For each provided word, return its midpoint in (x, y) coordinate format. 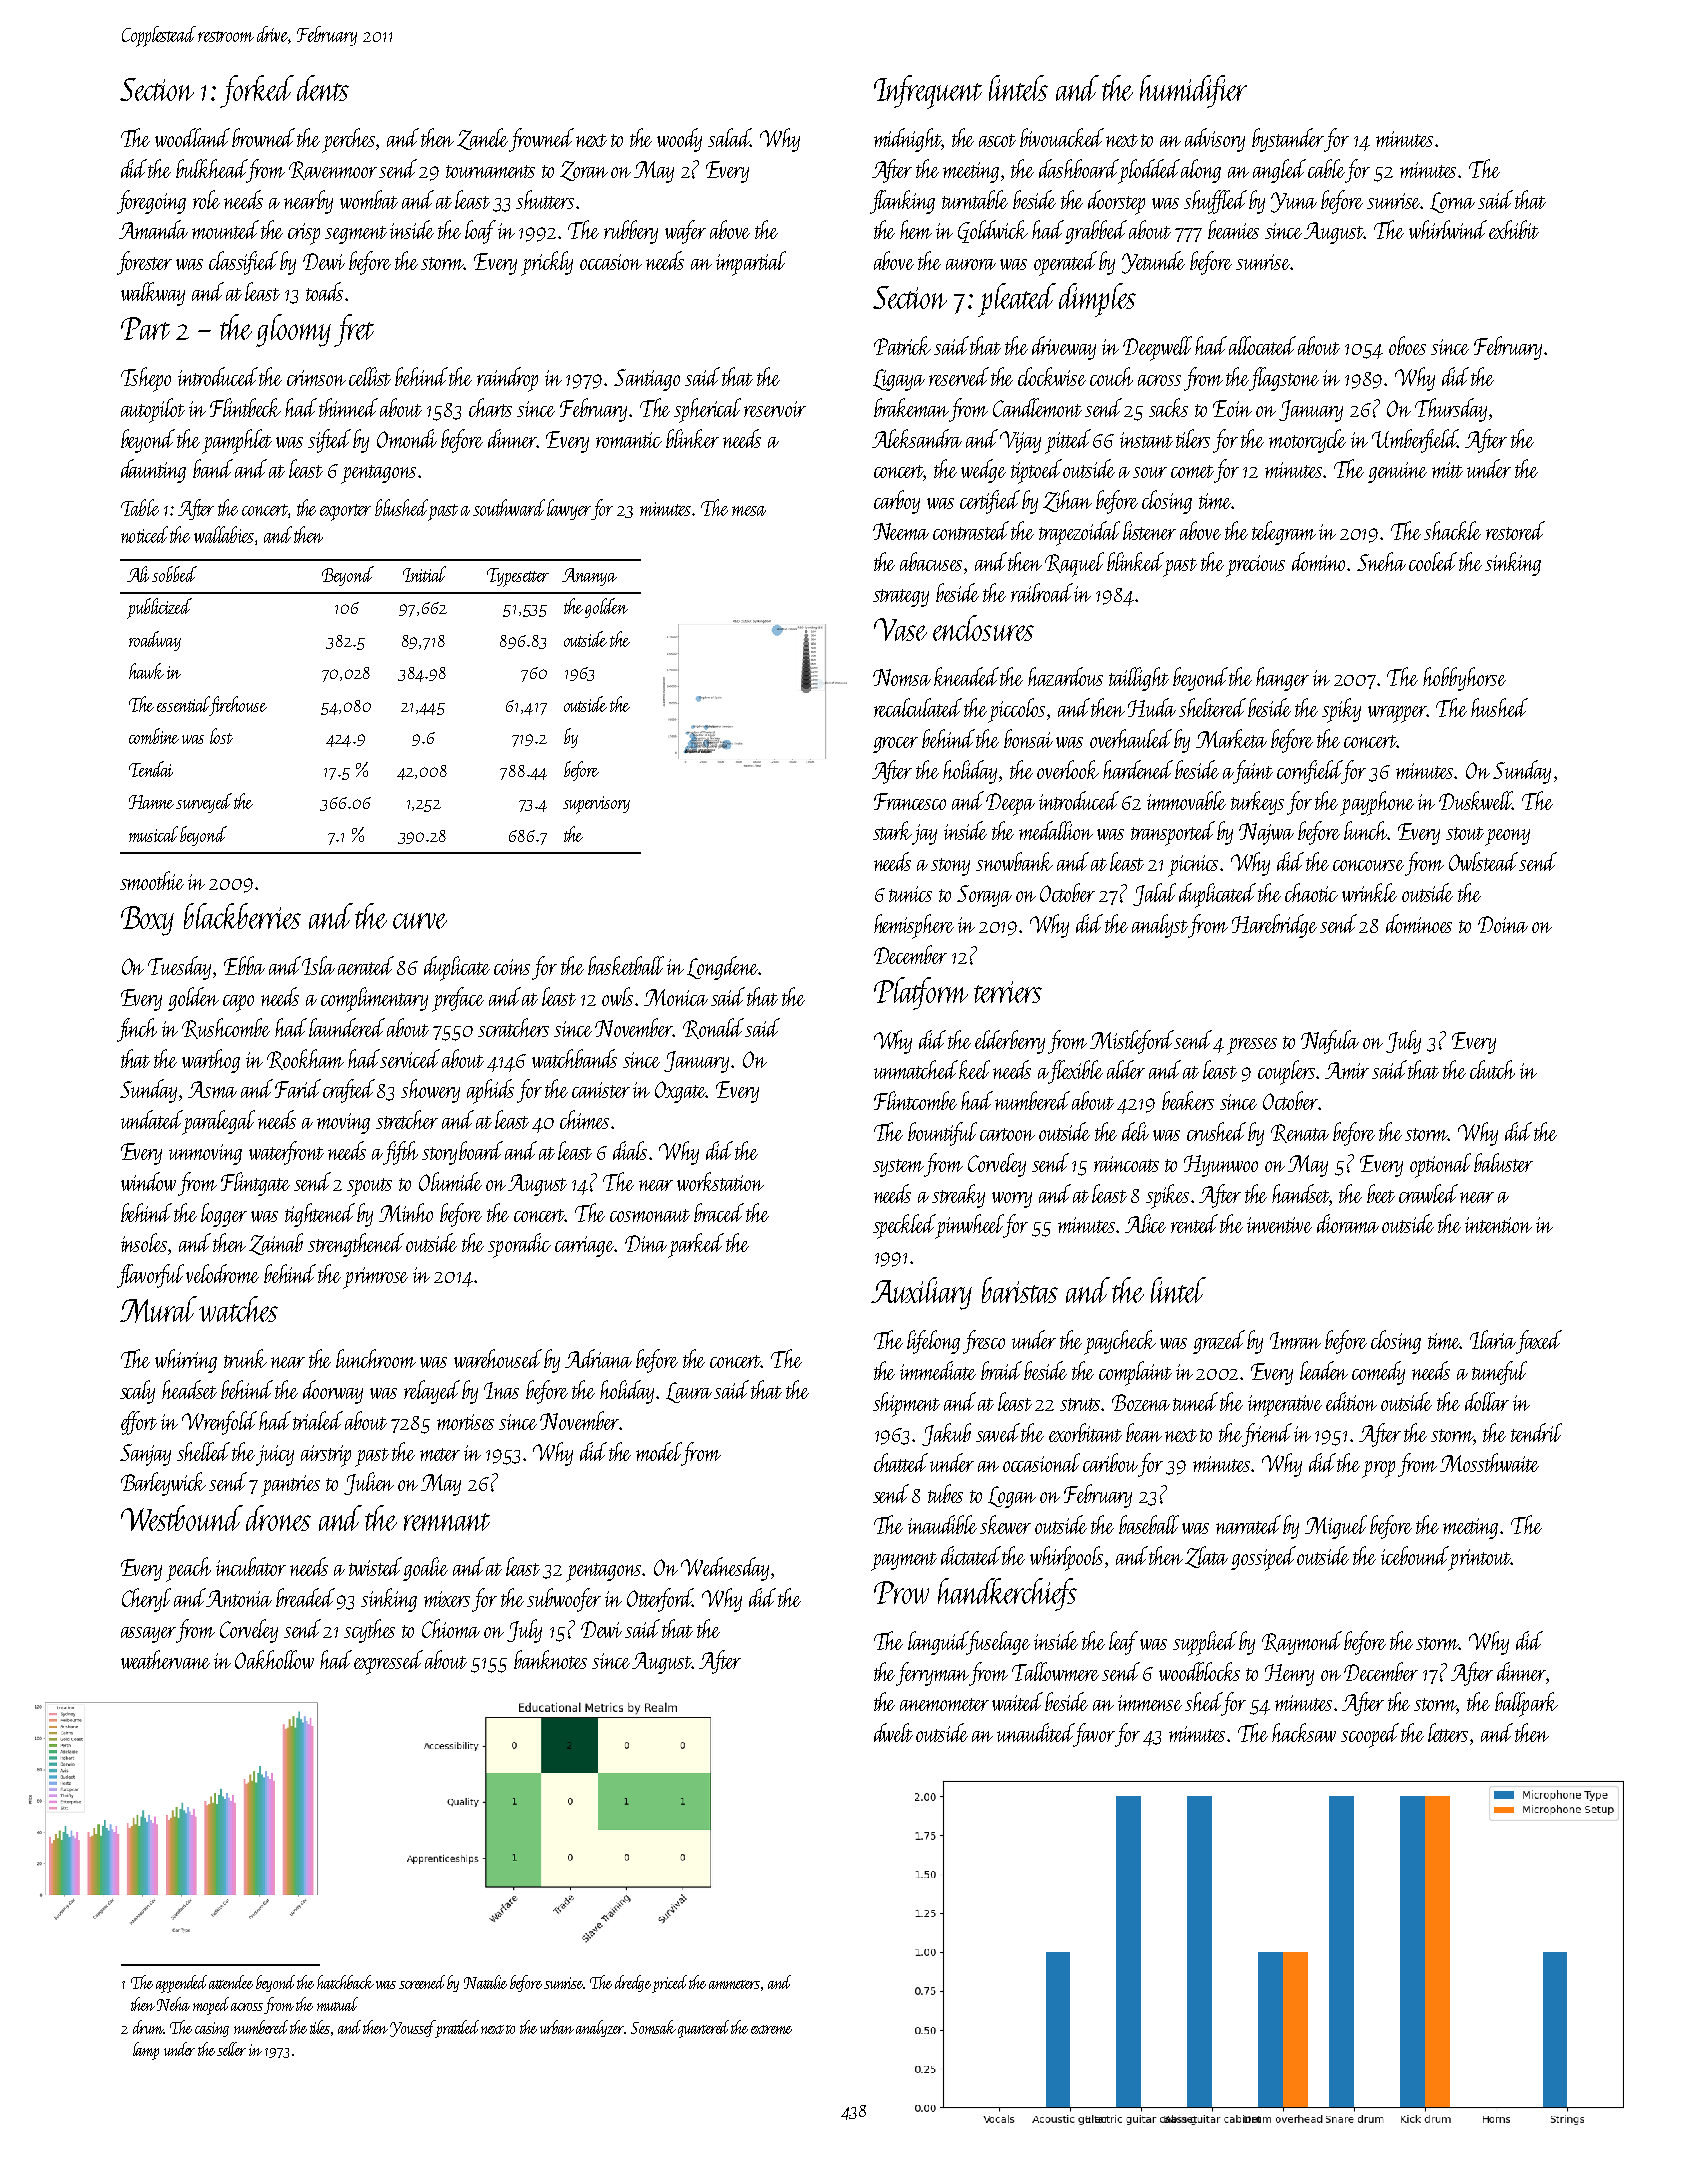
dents (323, 88)
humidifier (1193, 91)
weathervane (165, 1659)
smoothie (152, 880)
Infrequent (928, 92)
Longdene (723, 968)
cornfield (1309, 772)
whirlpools (1066, 1558)
